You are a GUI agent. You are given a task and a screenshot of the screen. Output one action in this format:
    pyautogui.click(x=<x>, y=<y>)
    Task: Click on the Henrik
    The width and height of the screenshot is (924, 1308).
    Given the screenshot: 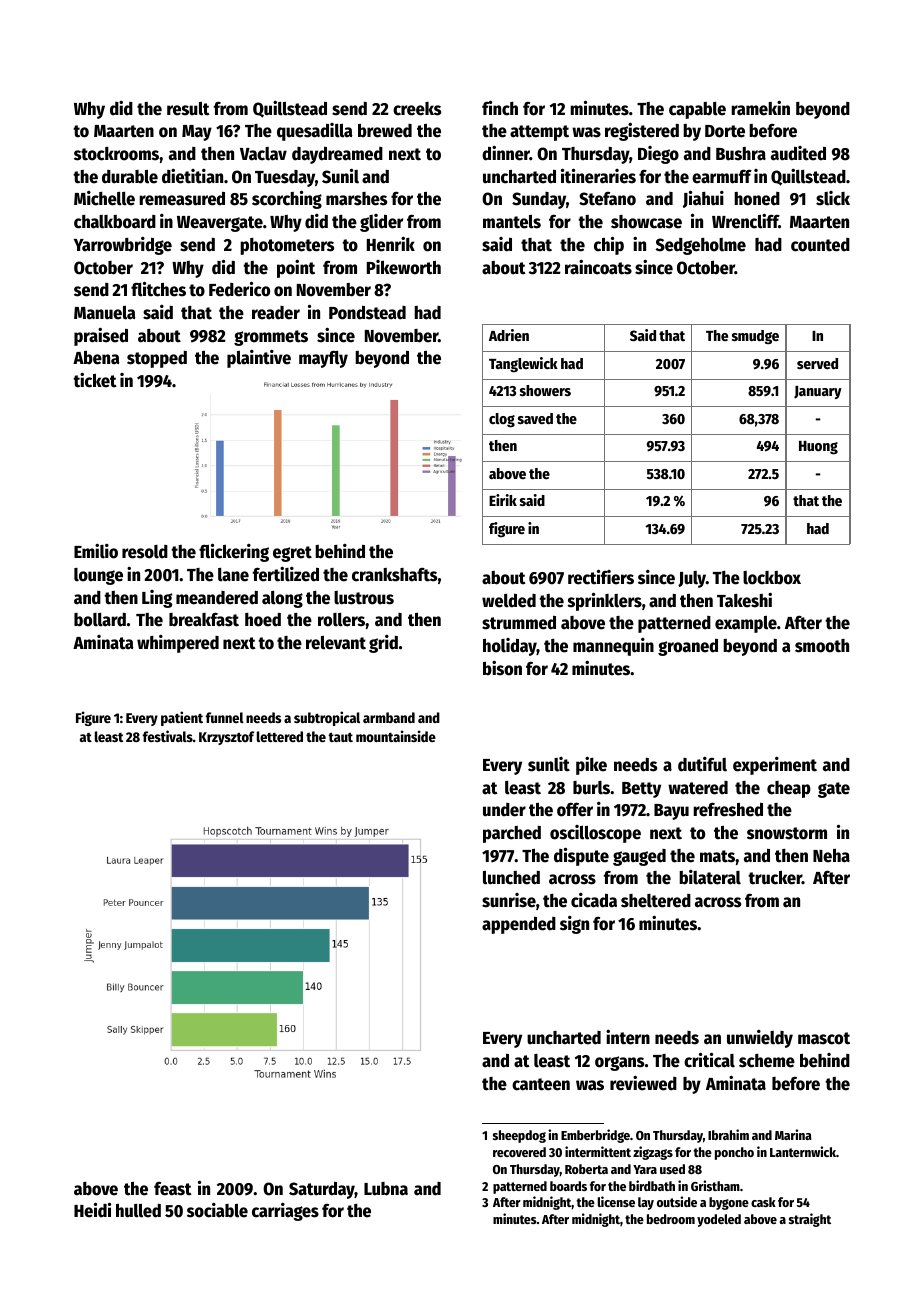 What is the action you would take?
    pyautogui.click(x=391, y=244)
